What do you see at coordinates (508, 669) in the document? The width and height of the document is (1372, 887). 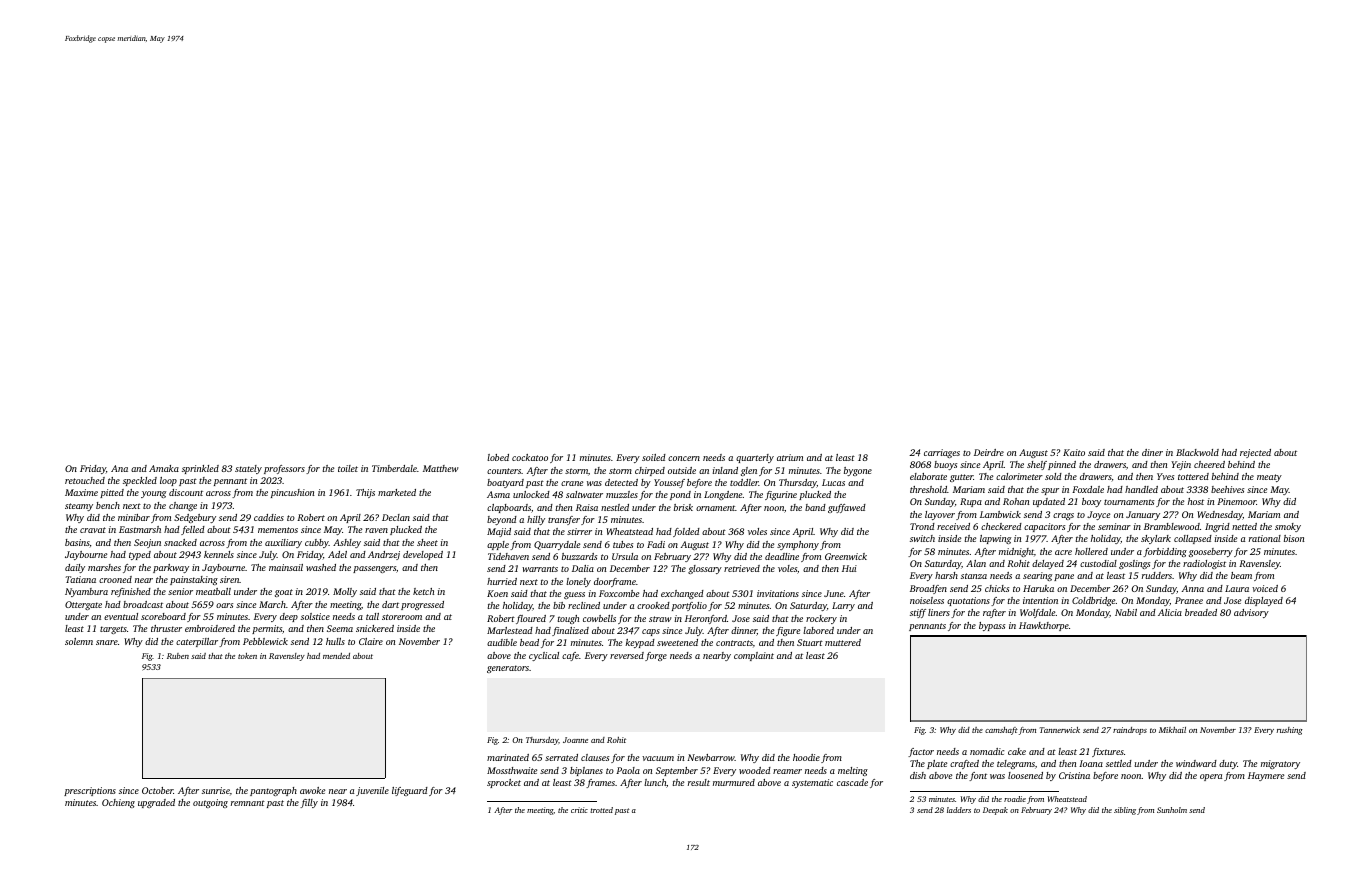 I see `generators` at bounding box center [508, 669].
